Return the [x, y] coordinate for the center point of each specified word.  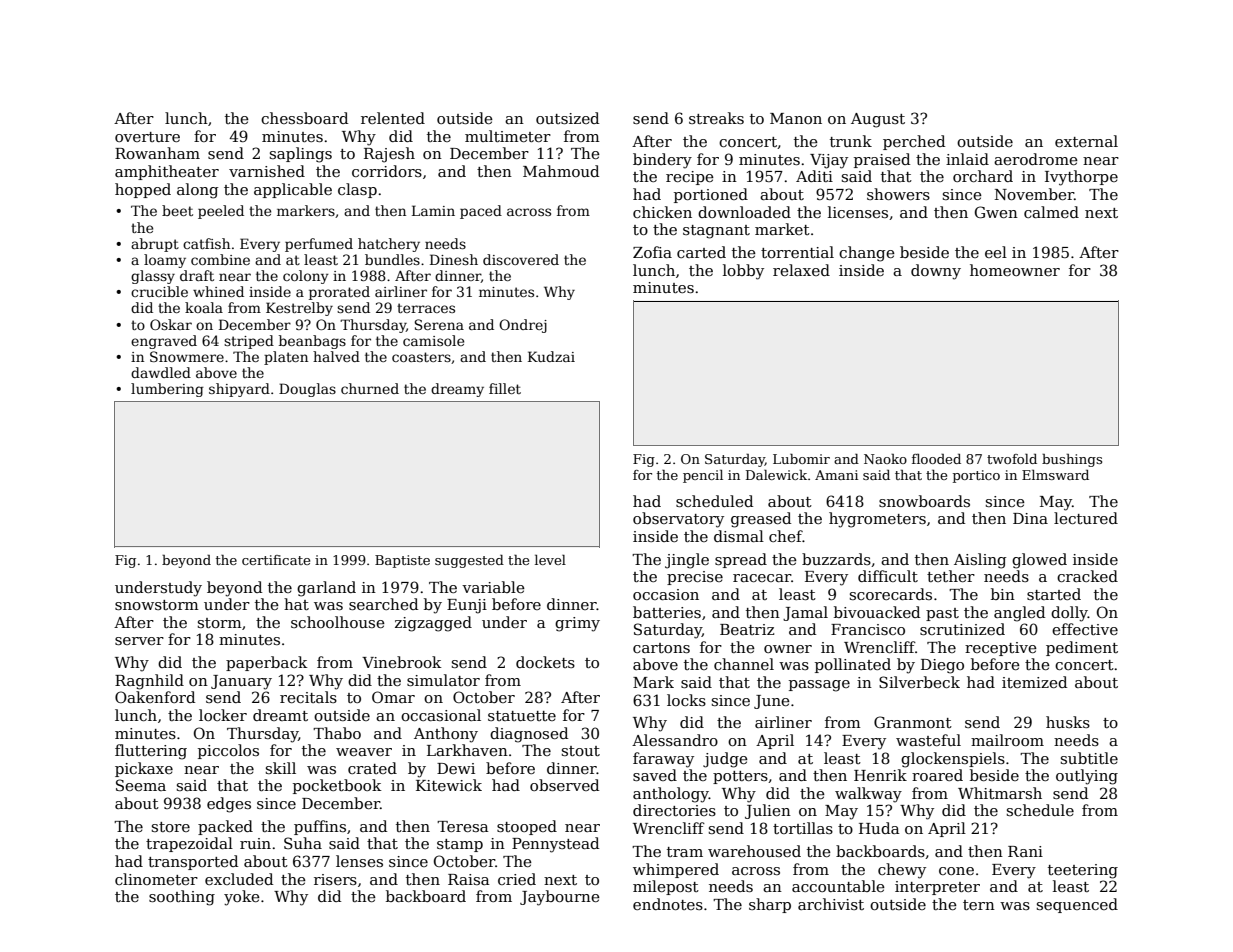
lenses [359, 861]
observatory [678, 520]
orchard [983, 176]
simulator [443, 680]
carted [701, 252]
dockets [545, 662]
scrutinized [962, 629]
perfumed [319, 245]
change [867, 254]
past [942, 614]
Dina [1030, 518]
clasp [357, 190]
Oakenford [155, 697]
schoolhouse [338, 622]
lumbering [167, 390]
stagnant [716, 232]
